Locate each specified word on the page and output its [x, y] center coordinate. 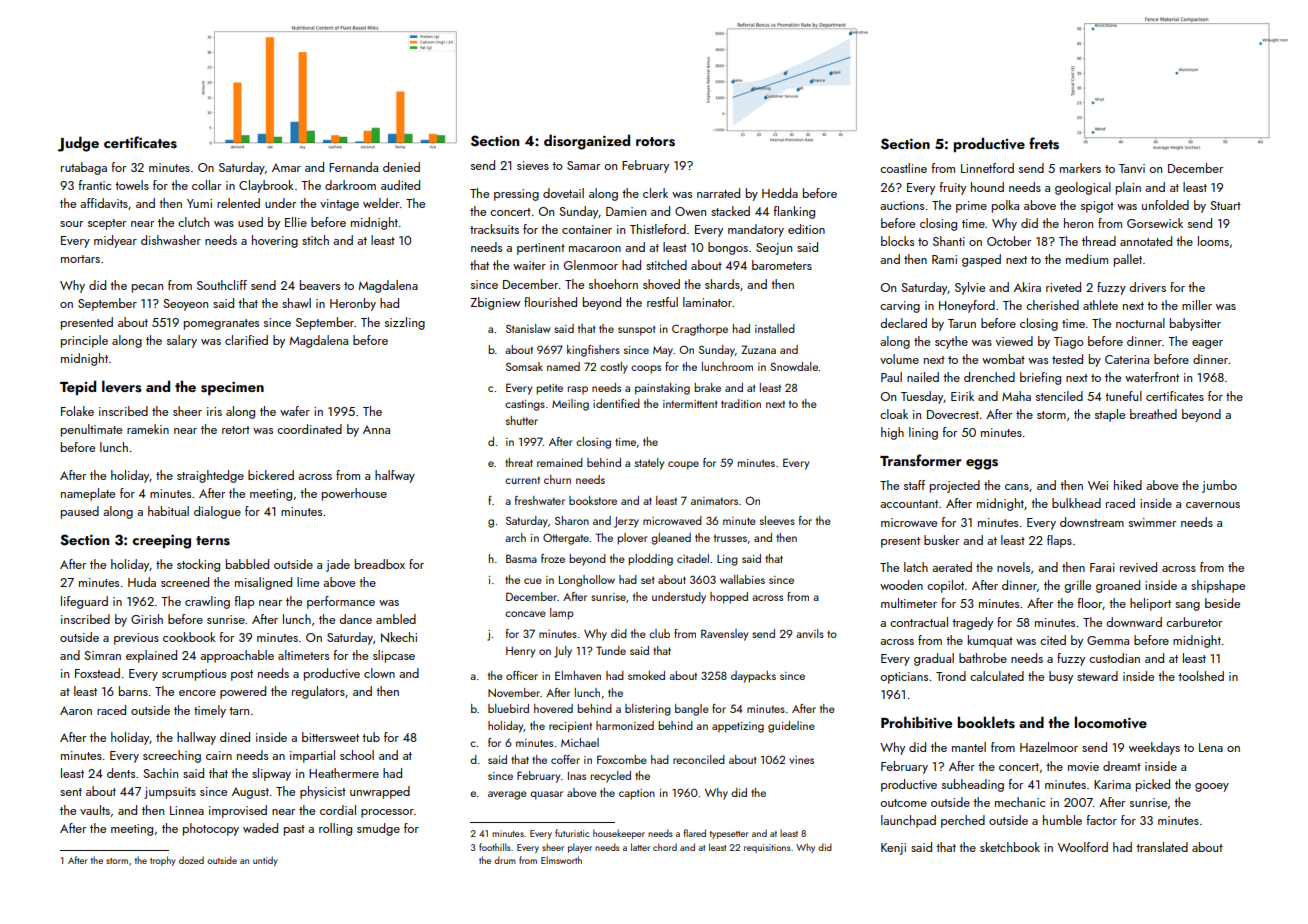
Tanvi [1132, 168]
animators [714, 501]
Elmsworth [561, 860]
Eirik [962, 396]
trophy [163, 861]
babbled [247, 564]
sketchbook [1010, 847]
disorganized [587, 142]
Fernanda [353, 167]
